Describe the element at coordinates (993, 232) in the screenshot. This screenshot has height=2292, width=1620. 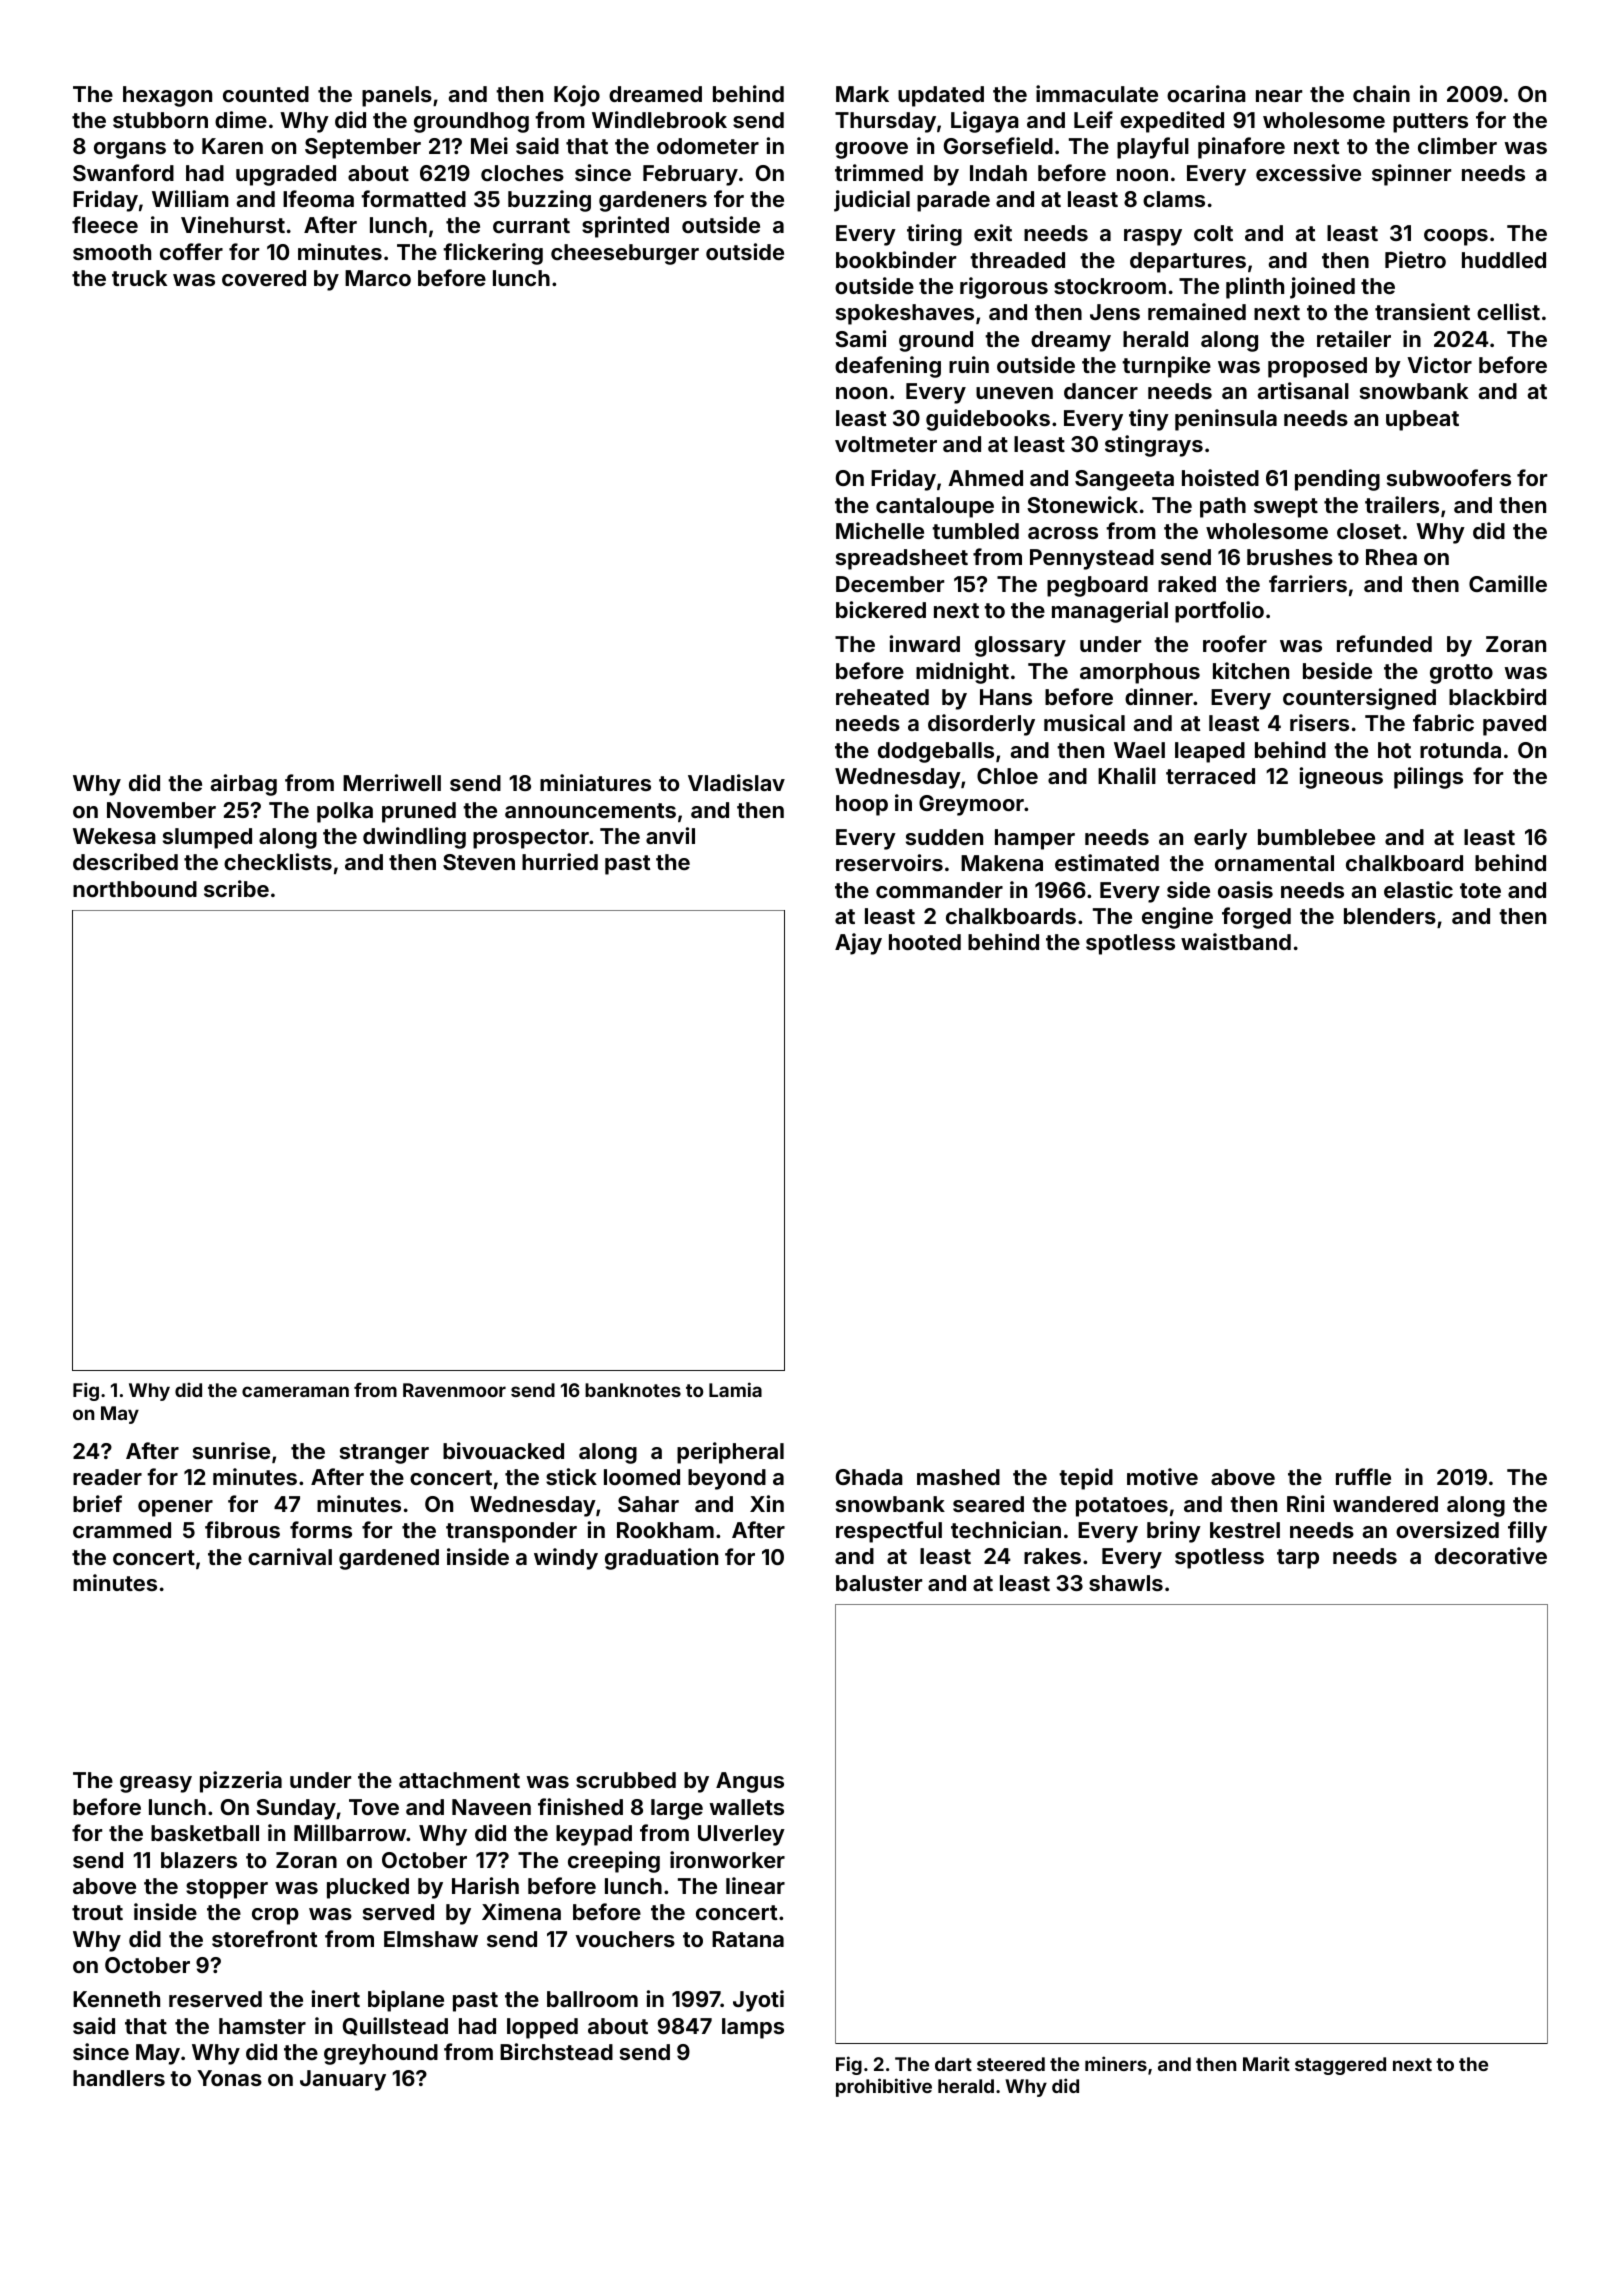
I see `exit` at that location.
